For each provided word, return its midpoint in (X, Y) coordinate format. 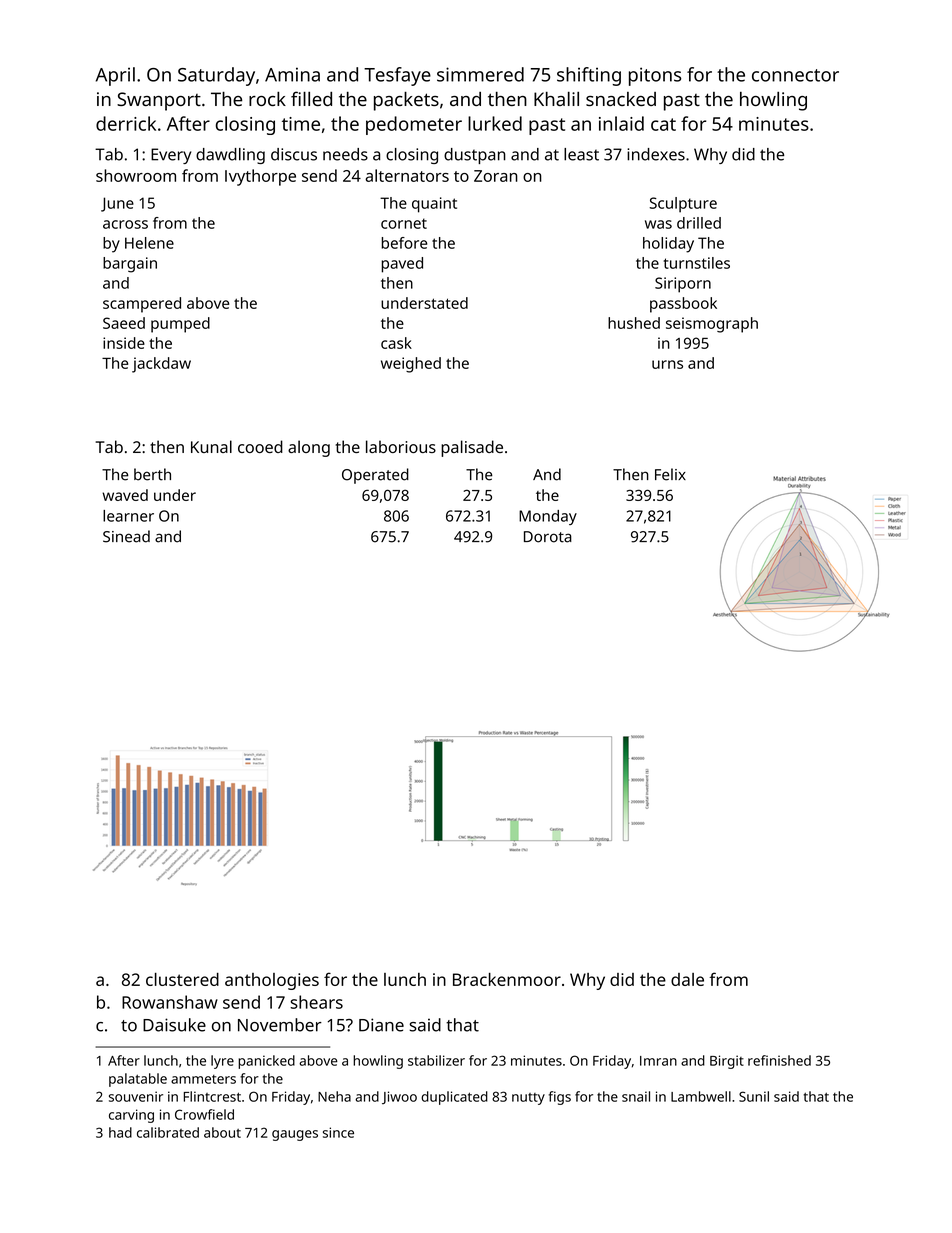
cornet (404, 223)
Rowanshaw (170, 1002)
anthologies (272, 981)
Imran (658, 1061)
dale (687, 979)
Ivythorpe (260, 177)
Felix (670, 474)
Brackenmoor (507, 979)
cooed (260, 446)
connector (795, 75)
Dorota (548, 537)
